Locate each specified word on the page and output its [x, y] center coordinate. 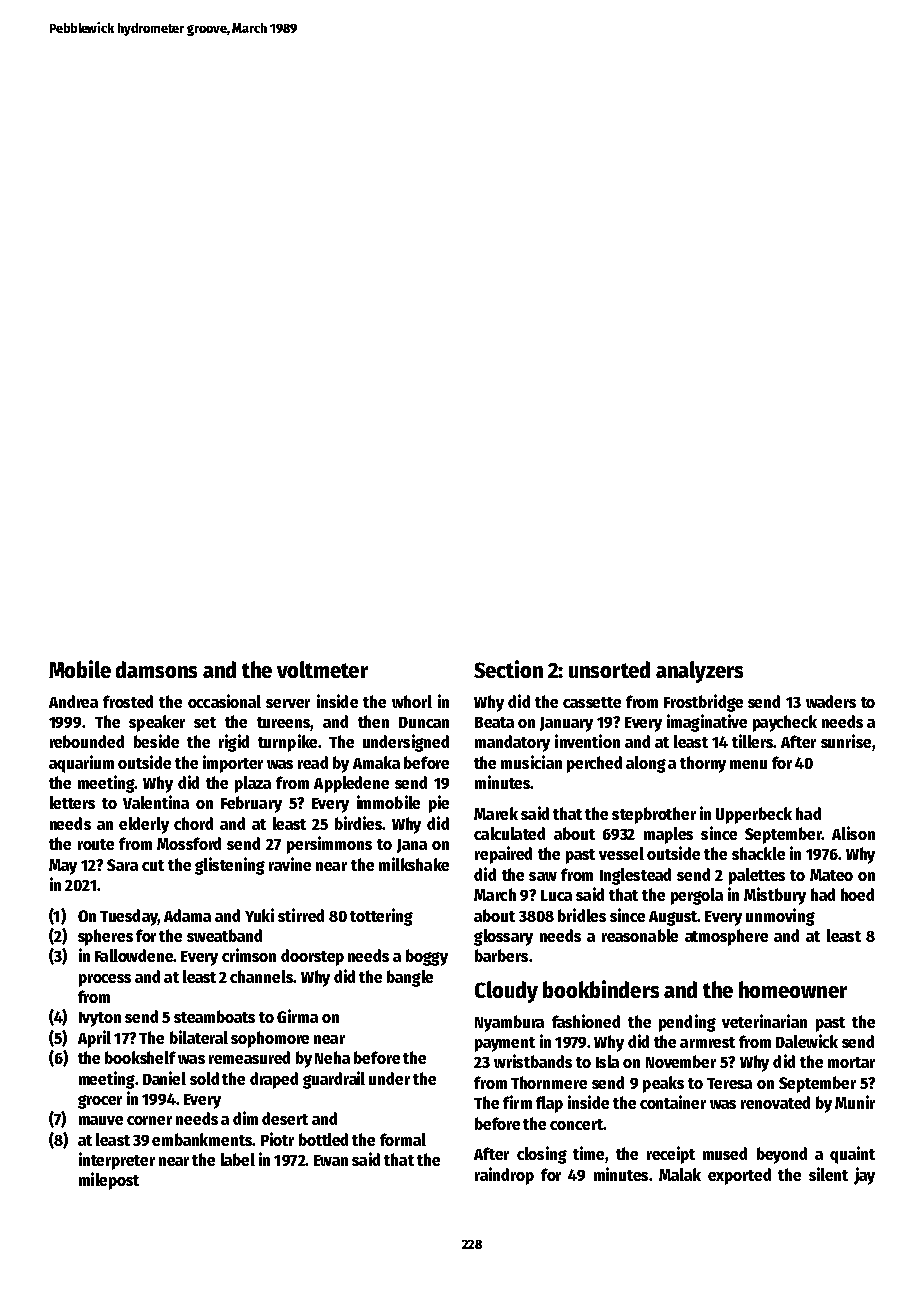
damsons [156, 669]
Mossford [189, 843]
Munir [855, 1102]
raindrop [504, 1176]
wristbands [533, 1061]
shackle [758, 853]
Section [508, 669]
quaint [852, 1155]
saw [543, 876]
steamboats [214, 1016]
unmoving [780, 917]
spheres [105, 937]
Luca [556, 895]
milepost [109, 1181]
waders [831, 701]
